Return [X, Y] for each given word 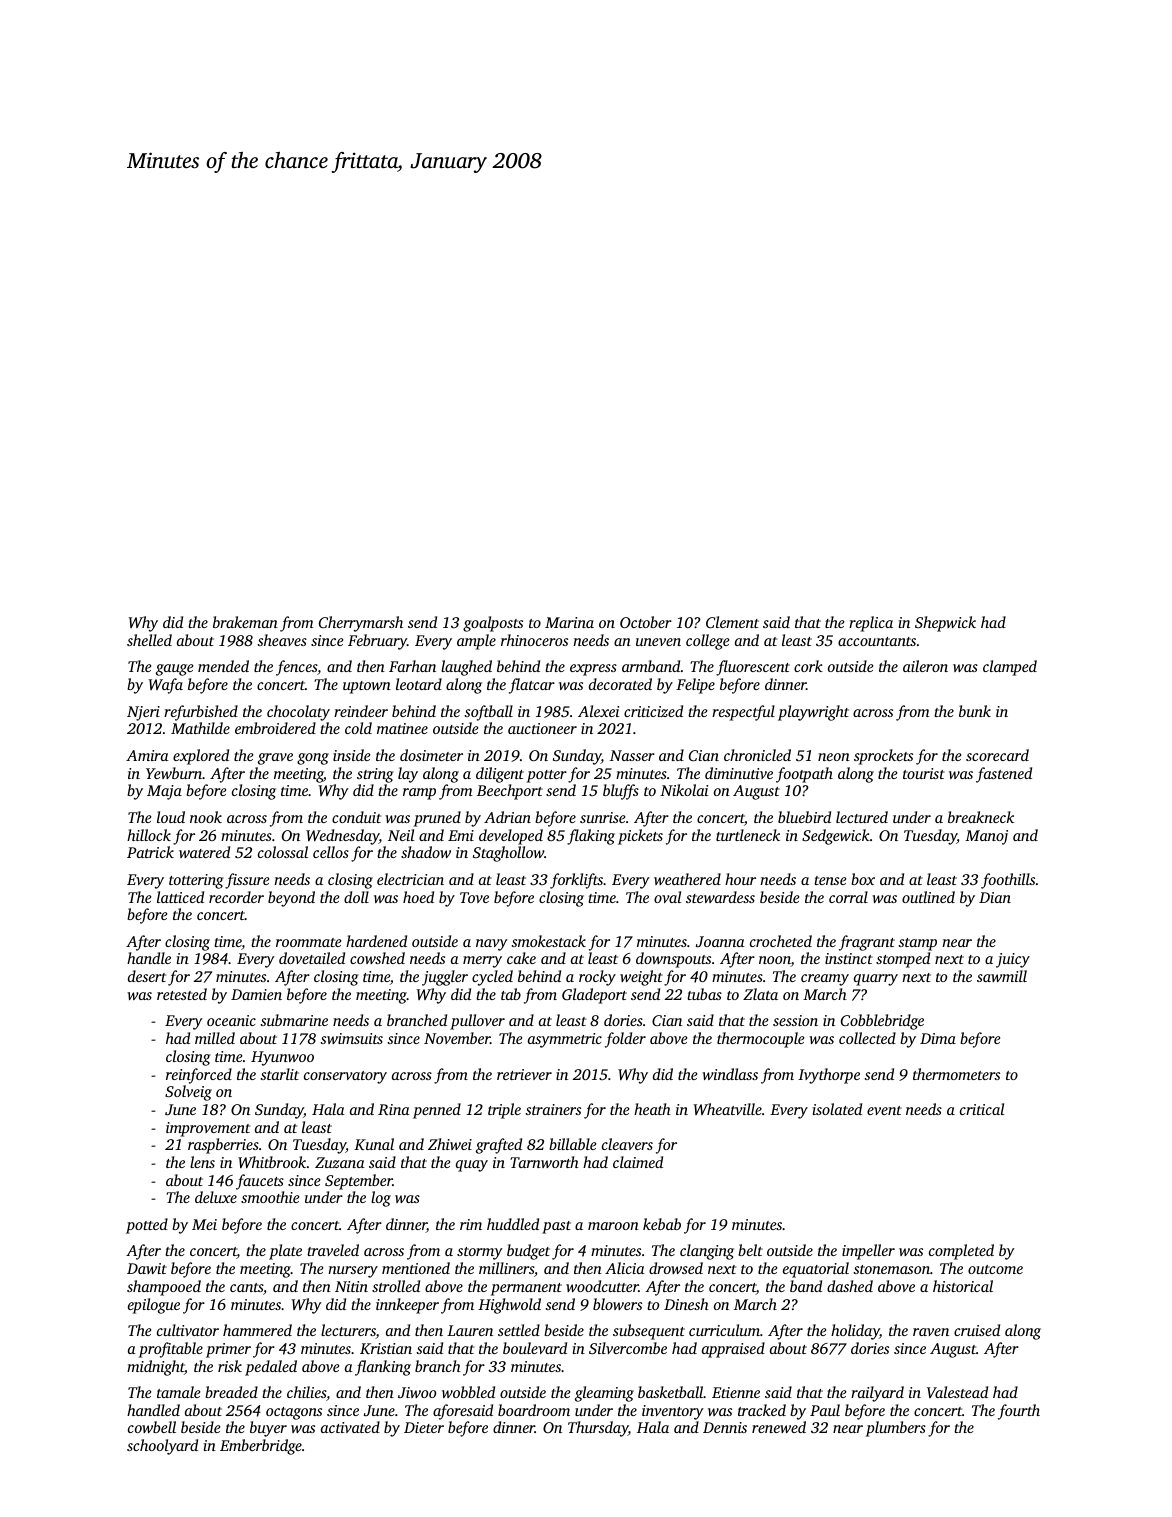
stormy [479, 1253]
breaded [231, 1392]
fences [296, 668]
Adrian [507, 817]
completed [961, 1252]
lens [202, 1162]
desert [147, 976]
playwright [813, 713]
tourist [924, 773]
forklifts [576, 881]
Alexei [599, 711]
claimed [638, 1162]
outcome [995, 1269]
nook [206, 817]
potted [147, 1226]
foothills [1008, 881]
